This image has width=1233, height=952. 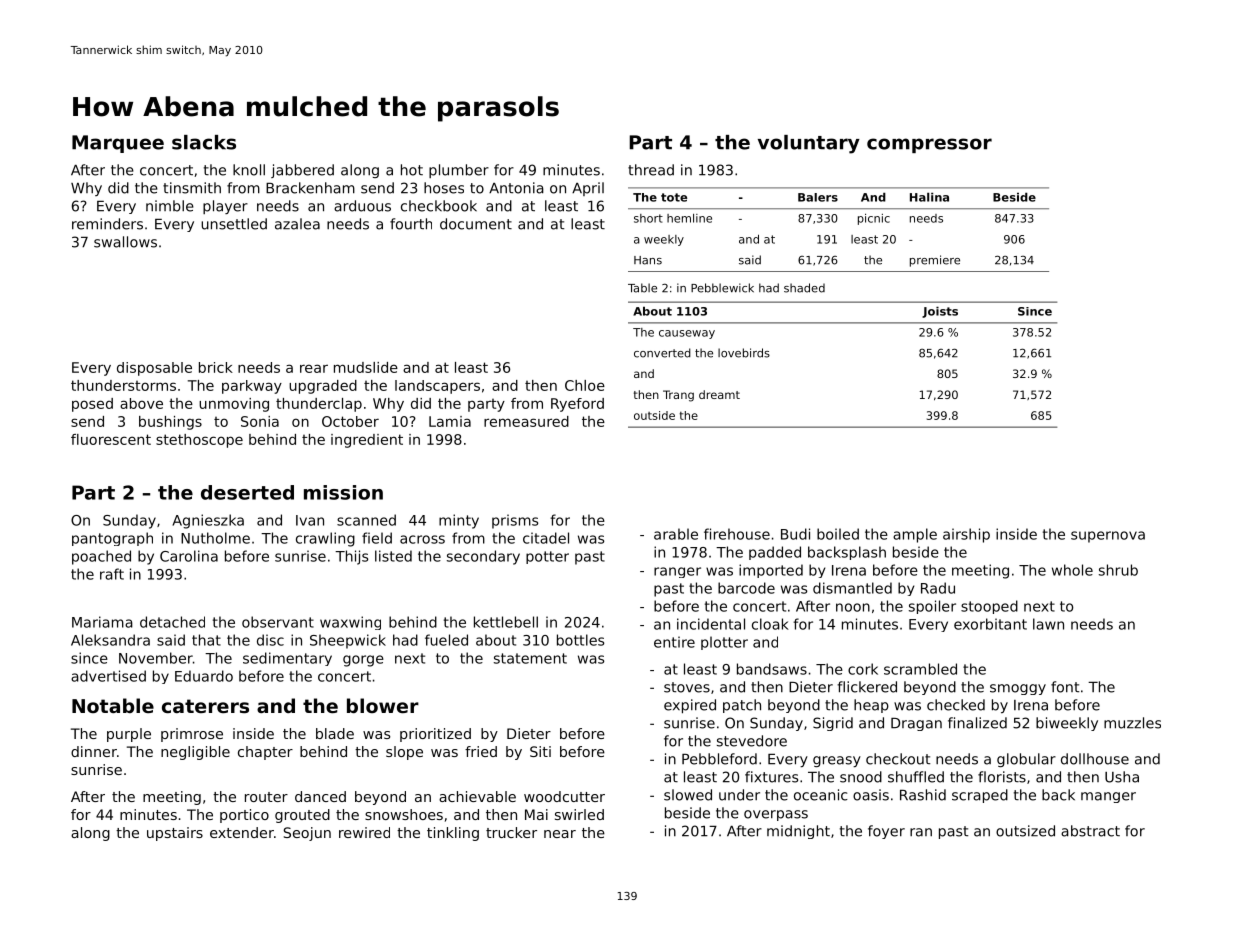 I want to click on stoves, so click(x=687, y=687).
